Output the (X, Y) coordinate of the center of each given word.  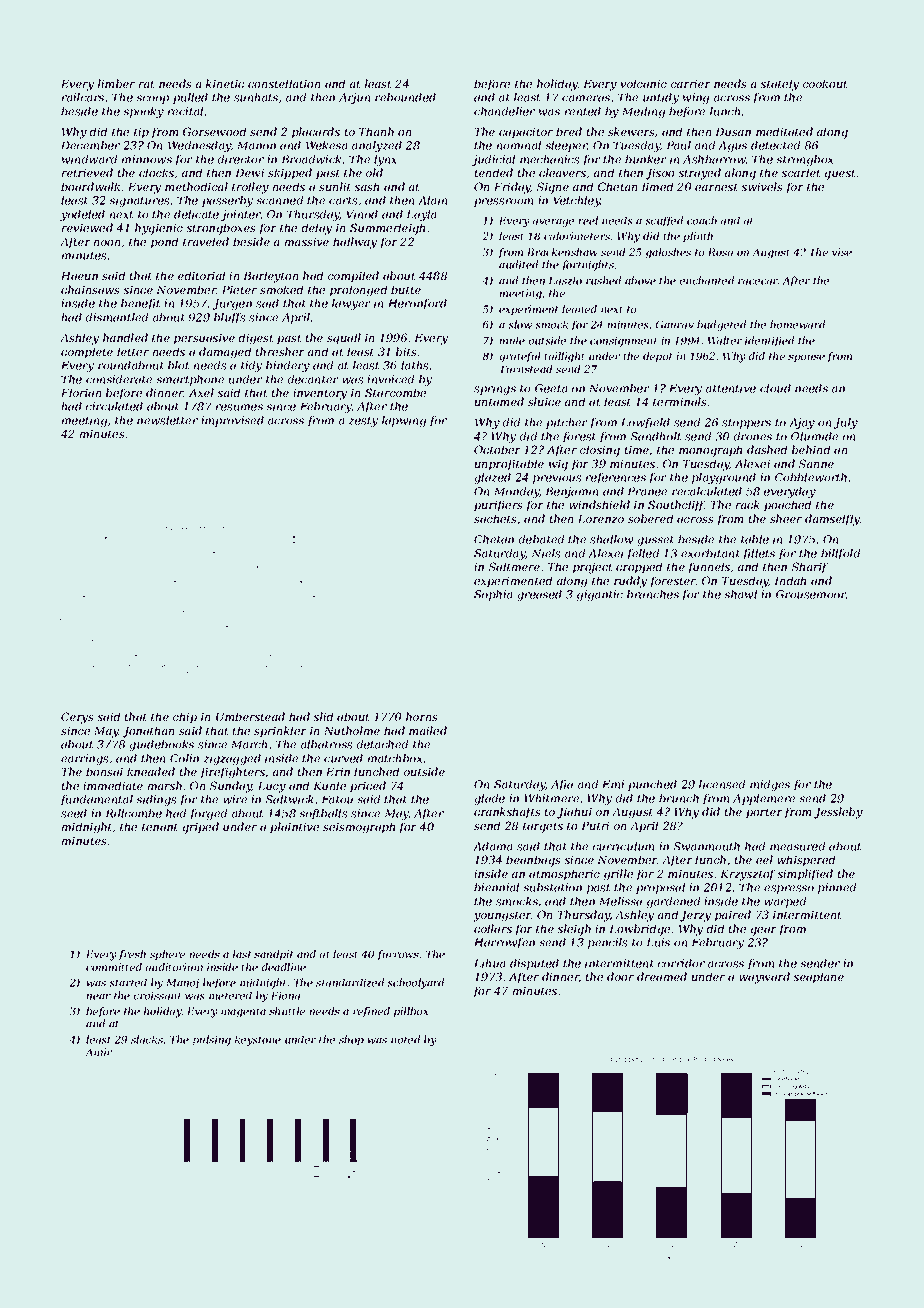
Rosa (720, 252)
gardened (673, 902)
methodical (196, 186)
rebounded (405, 97)
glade (489, 799)
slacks (147, 1039)
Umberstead (250, 716)
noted (405, 1039)
